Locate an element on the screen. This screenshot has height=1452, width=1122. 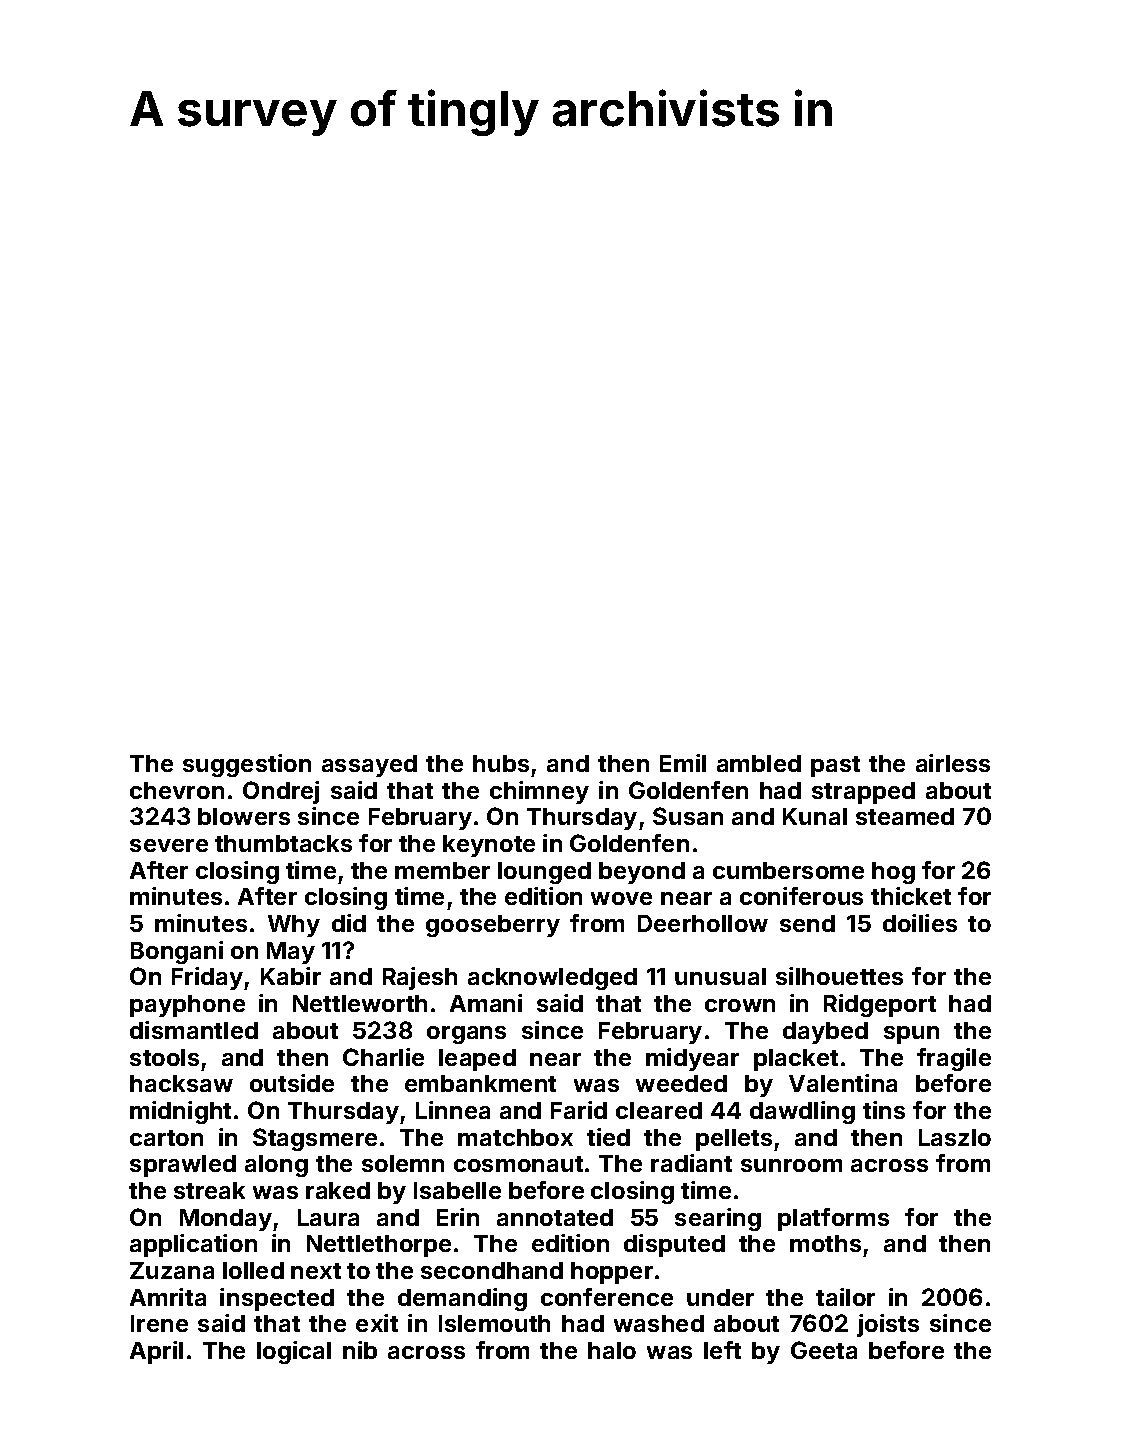
Laszlo is located at coordinates (955, 1137).
